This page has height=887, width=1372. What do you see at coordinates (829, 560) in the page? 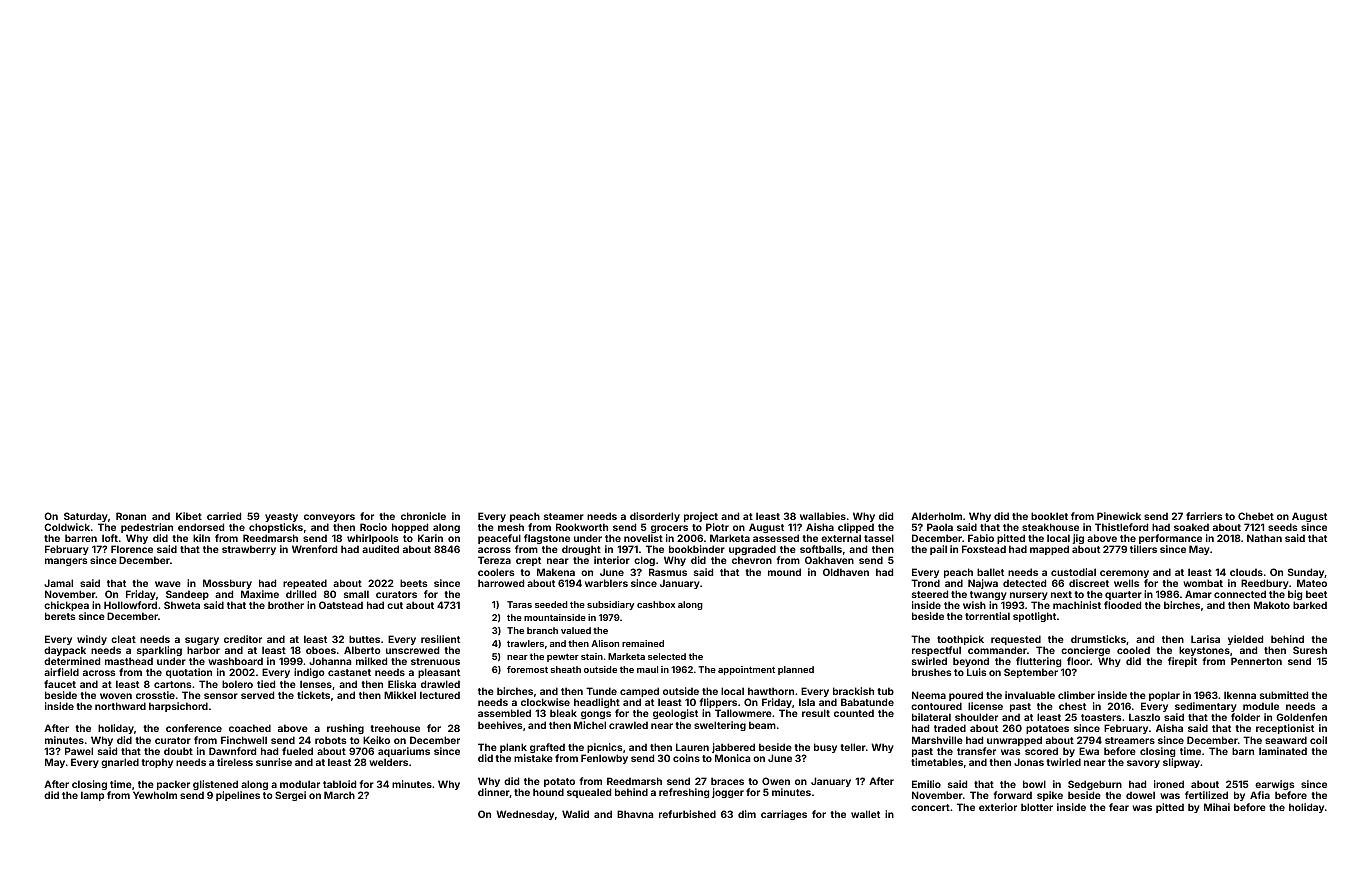
I see `Oakhaven` at bounding box center [829, 560].
